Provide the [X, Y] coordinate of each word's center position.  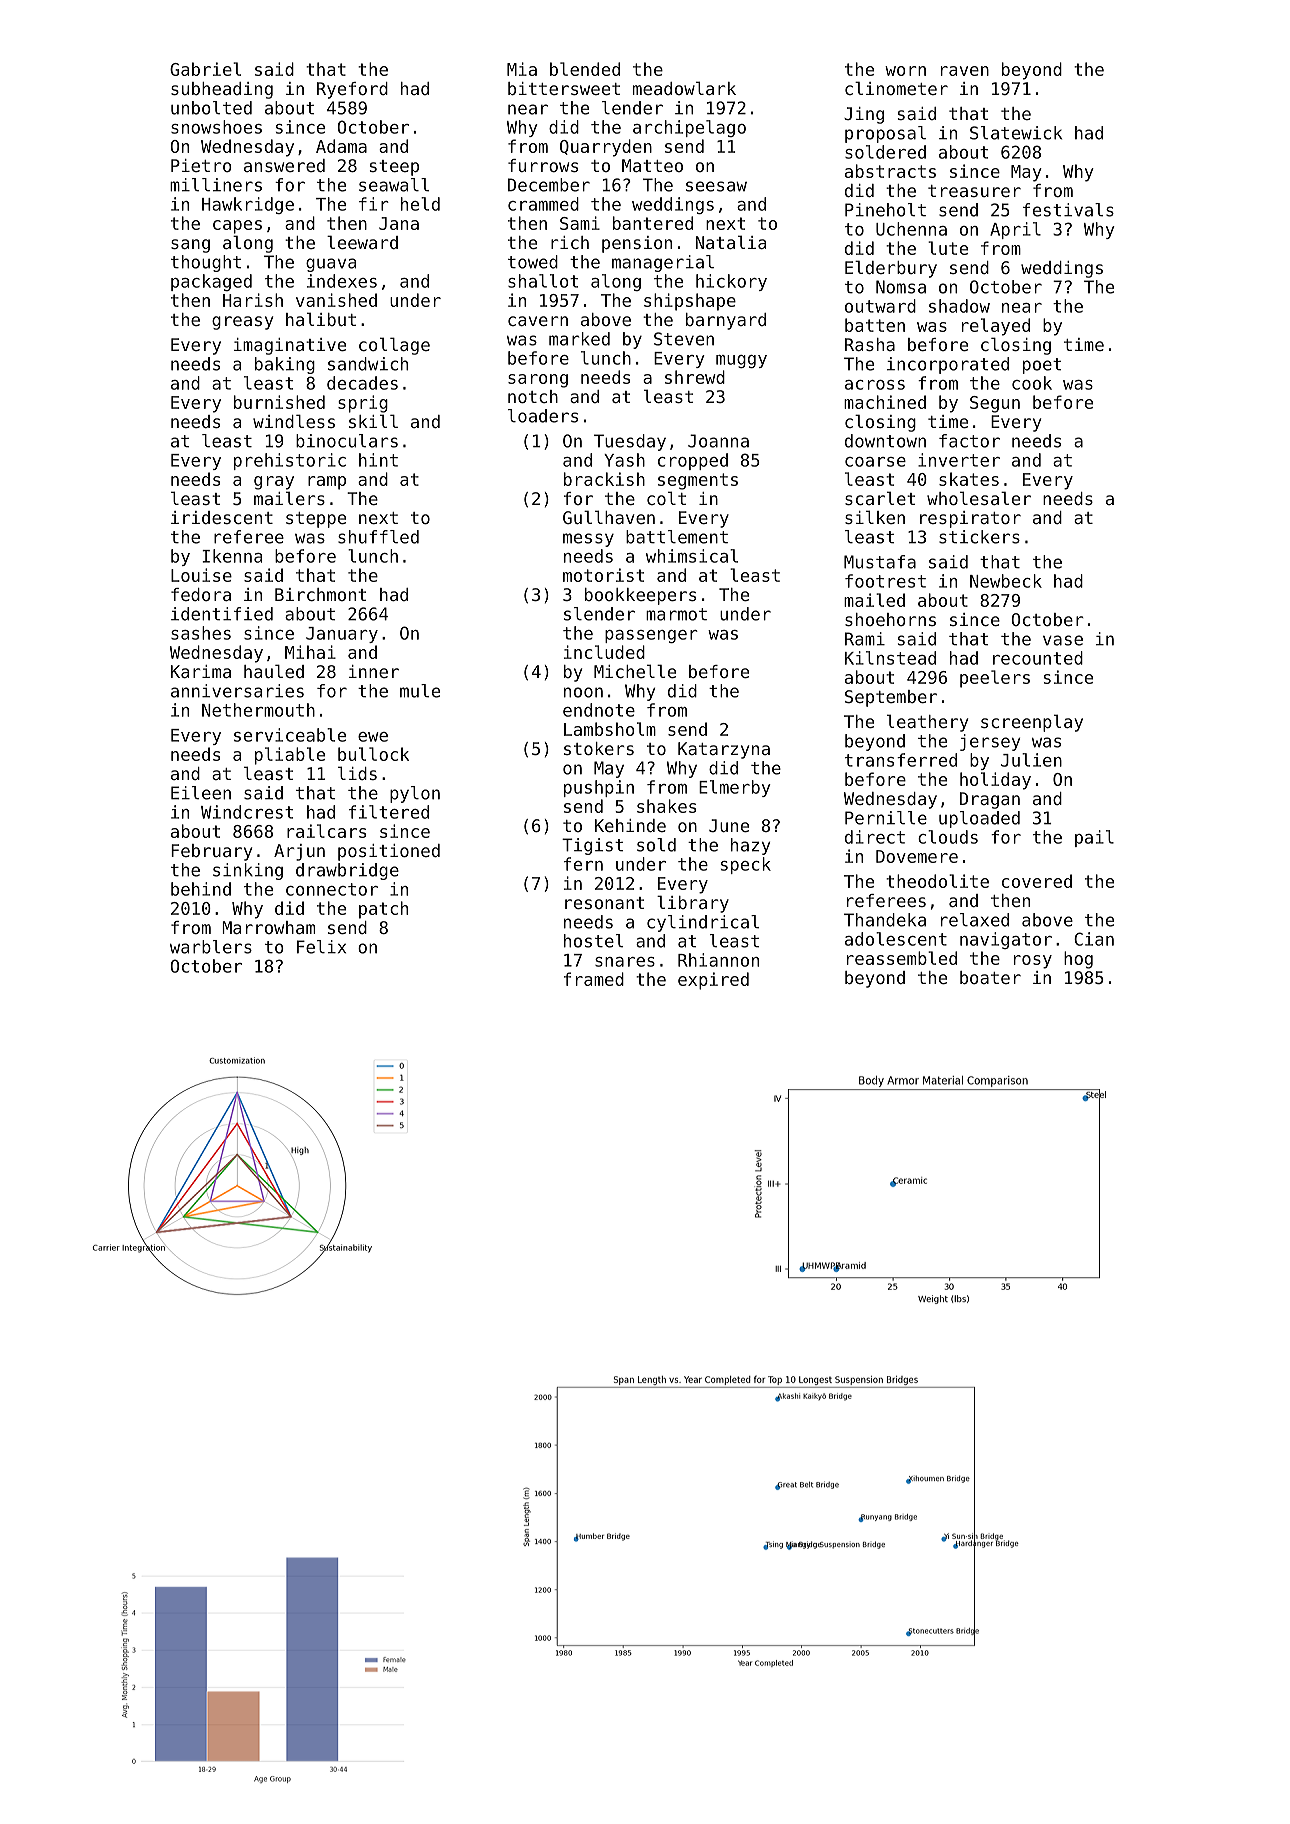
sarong [538, 381]
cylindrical [703, 923]
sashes [201, 633]
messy [588, 540]
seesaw [716, 186]
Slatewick [1016, 133]
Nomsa [901, 287]
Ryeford [352, 90]
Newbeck [1006, 581]
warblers [211, 947]
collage [394, 346]
